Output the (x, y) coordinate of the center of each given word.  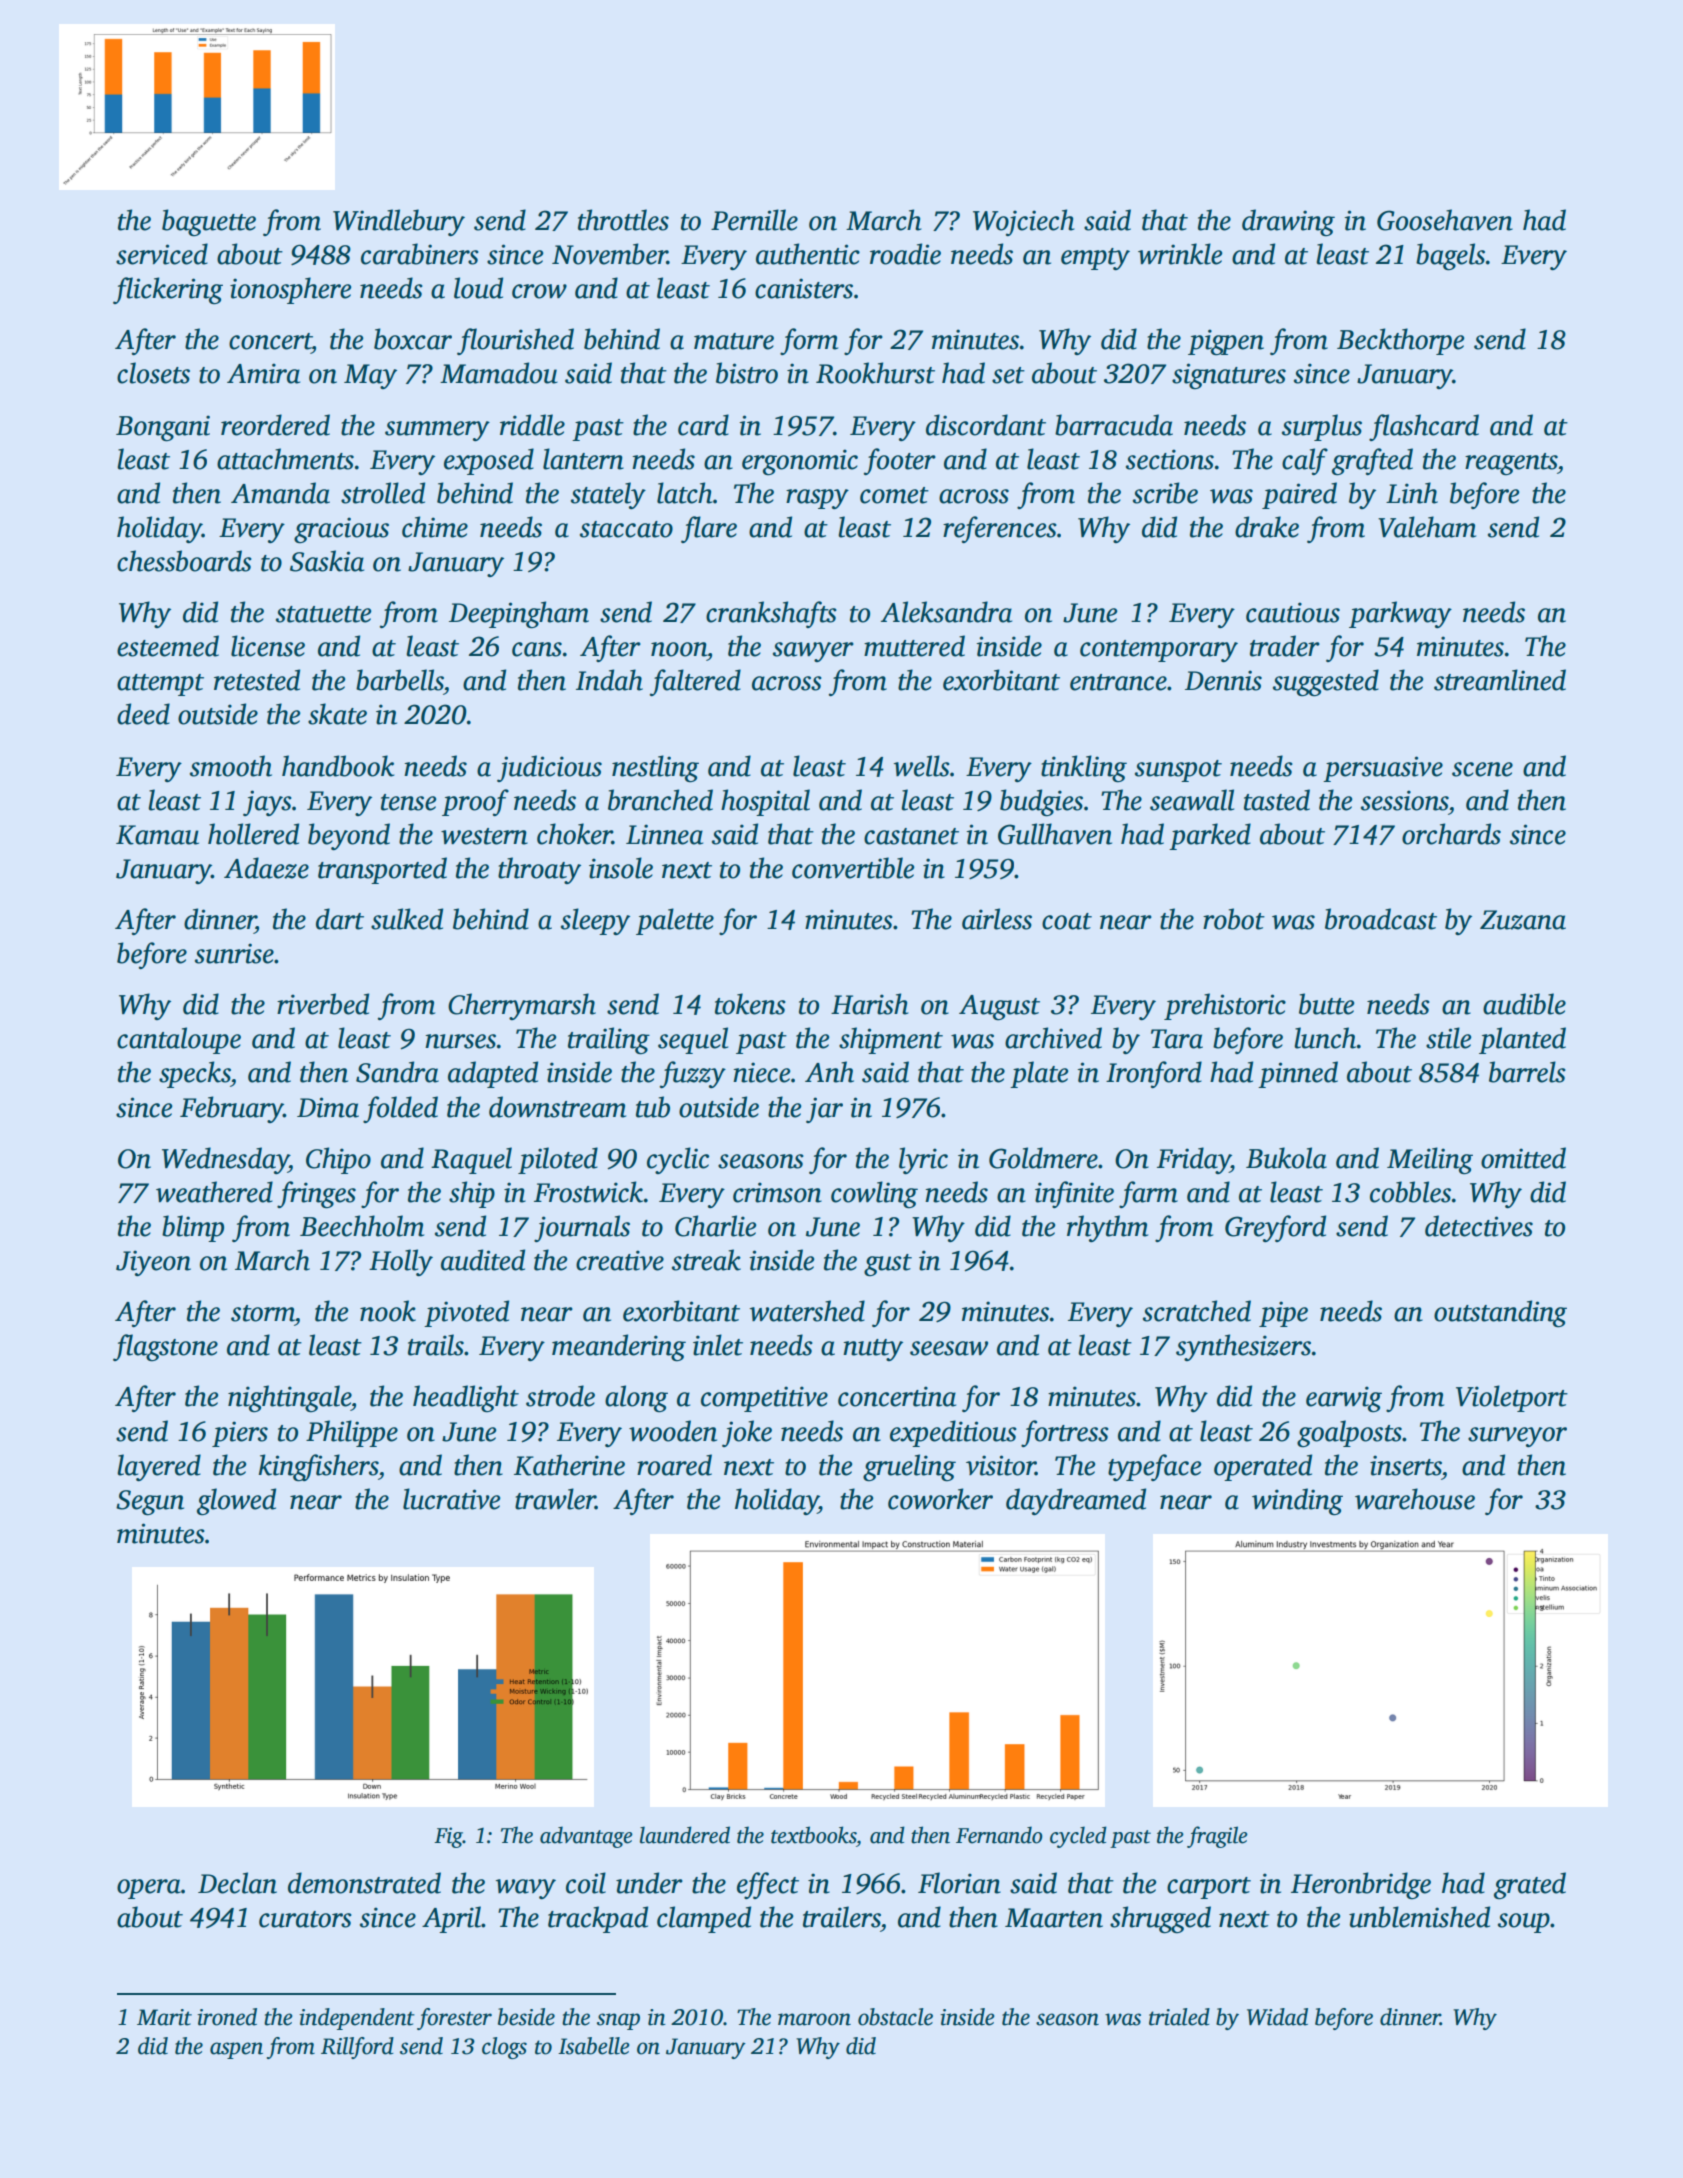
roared (674, 1465)
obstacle (895, 2017)
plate (1039, 1074)
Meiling (1430, 1160)
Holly (401, 1262)
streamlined (1500, 680)
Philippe (352, 1433)
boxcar (413, 339)
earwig (1344, 1399)
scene (1482, 769)
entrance (1118, 682)
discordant (986, 425)
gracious (341, 530)
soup (1524, 1923)
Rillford (357, 2048)
